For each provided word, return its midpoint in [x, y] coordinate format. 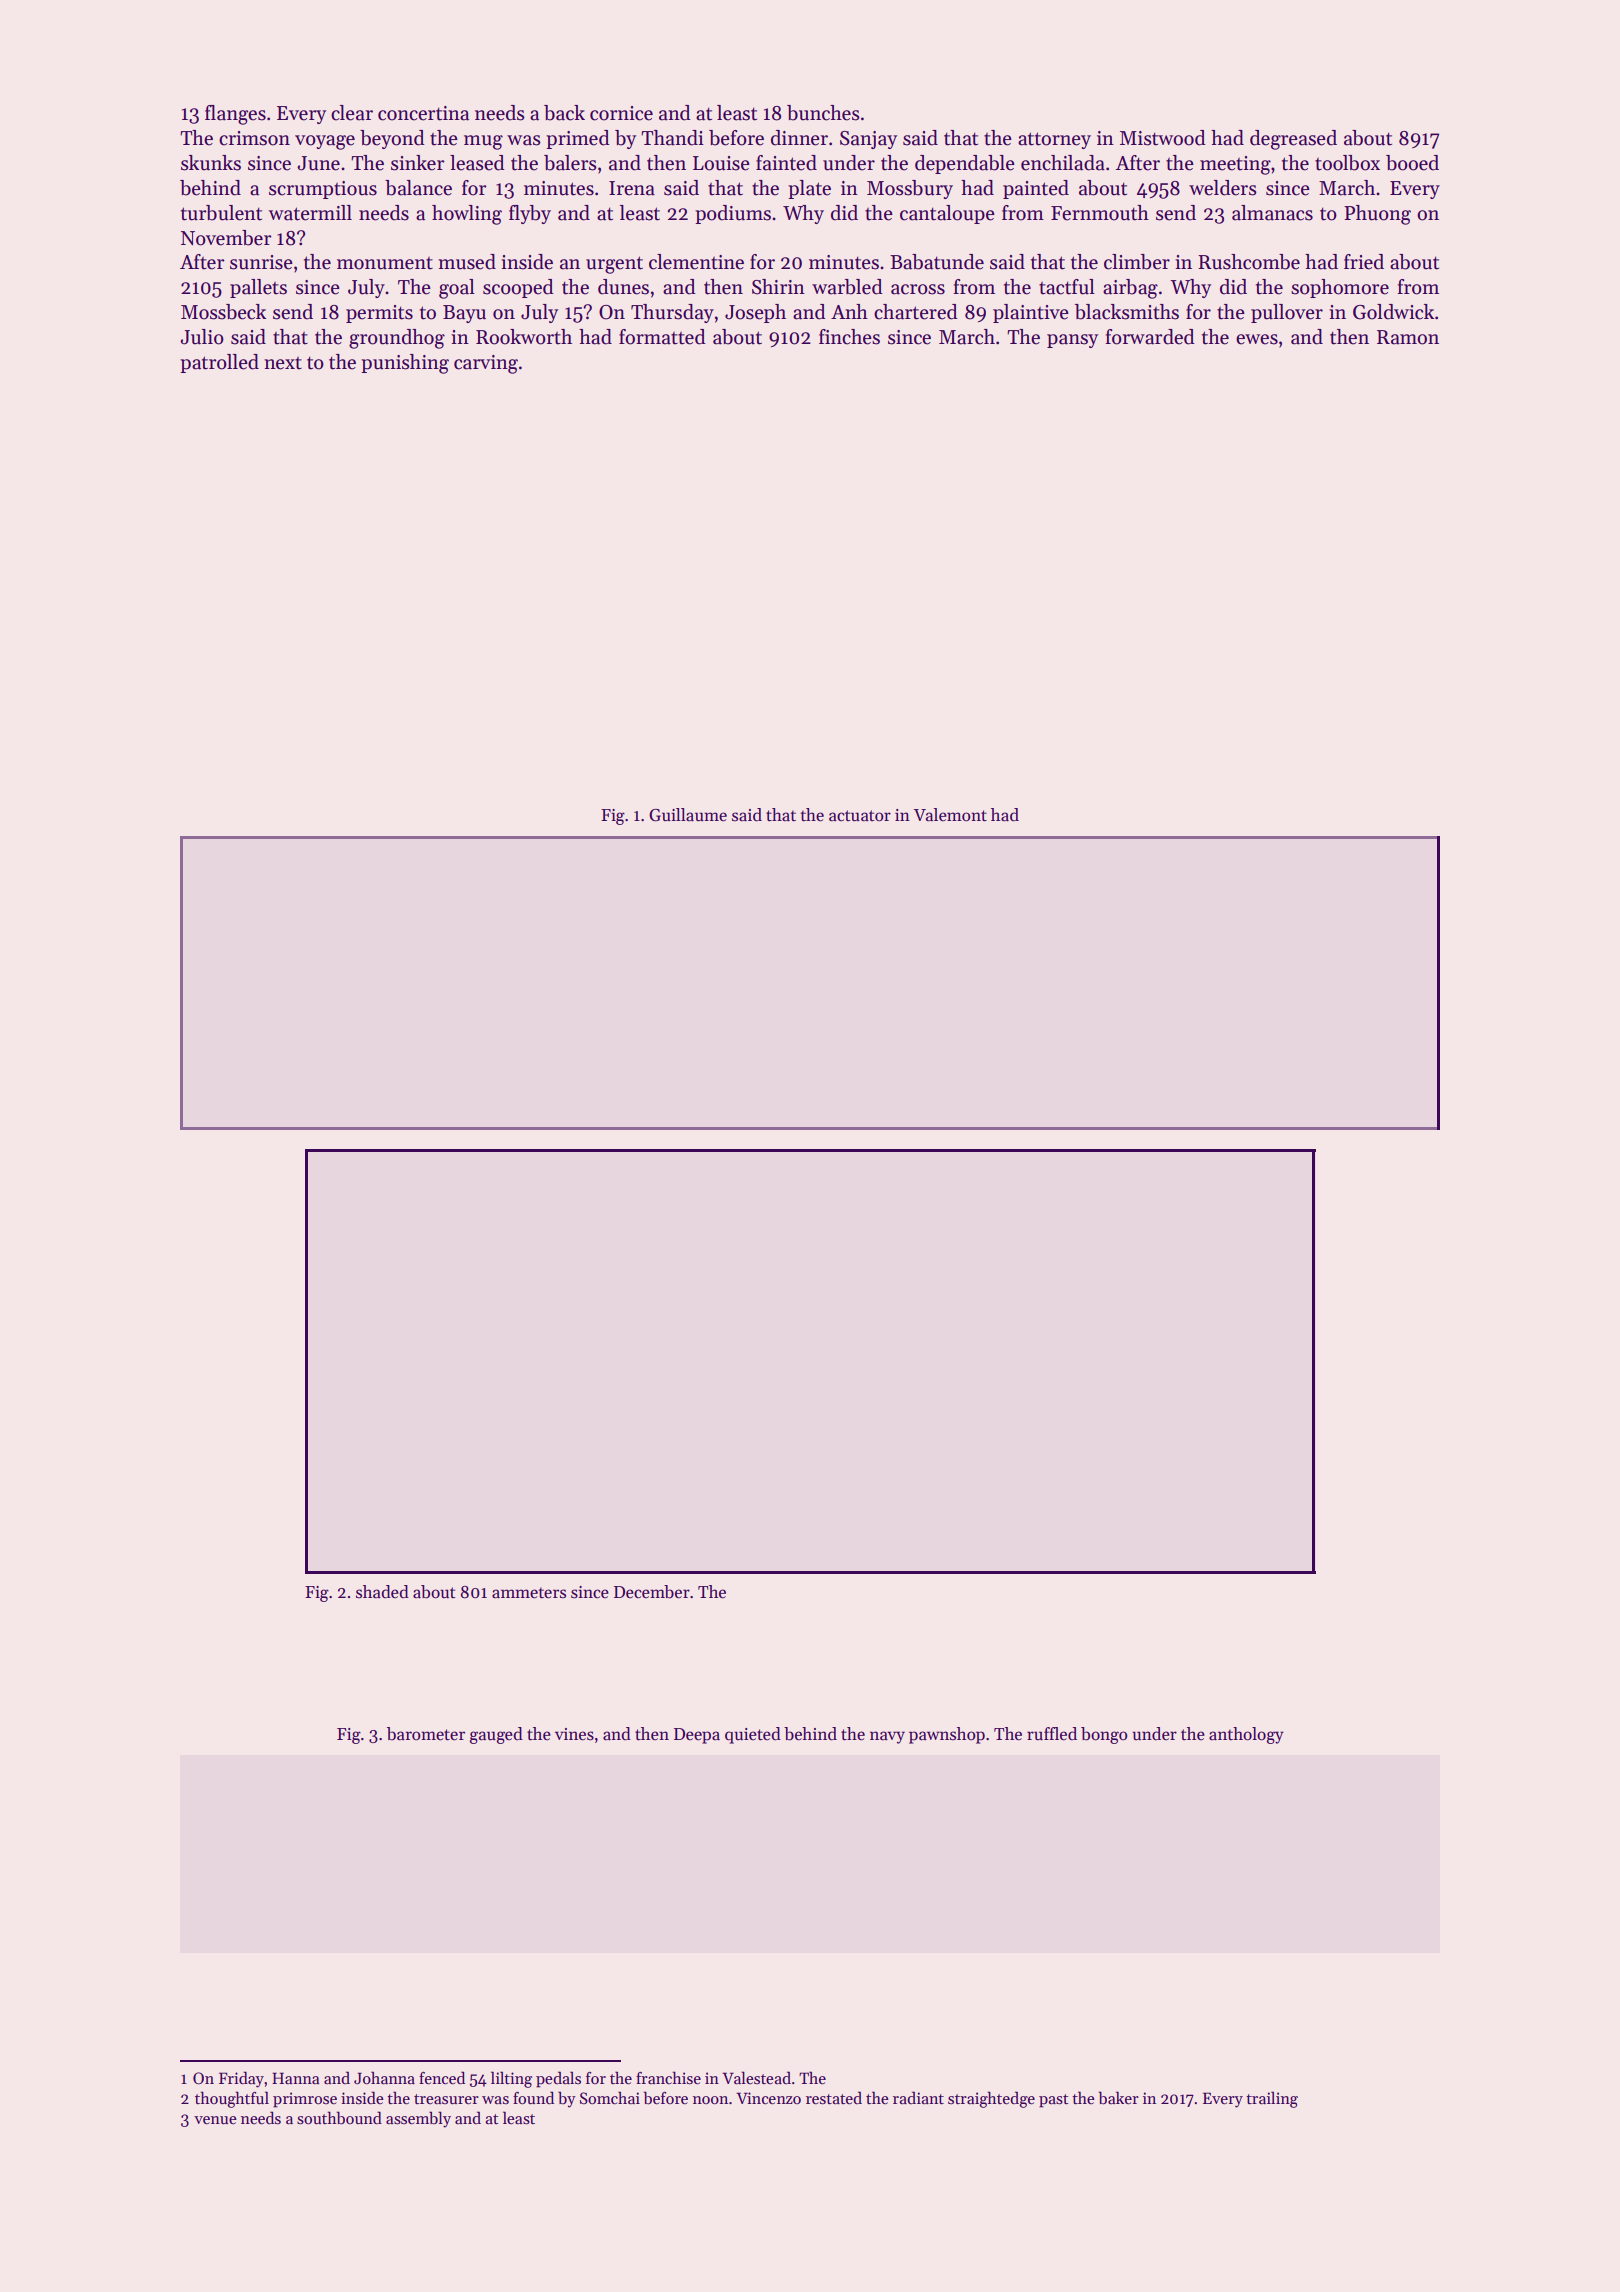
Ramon [1408, 337]
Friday [241, 2079]
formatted [662, 337]
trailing [1272, 2099]
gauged [496, 1735]
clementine [696, 262]
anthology [1246, 1735]
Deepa [697, 1736]
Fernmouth [1100, 213]
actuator [860, 816]
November [226, 238]
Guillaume [688, 815]
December [652, 1592]
